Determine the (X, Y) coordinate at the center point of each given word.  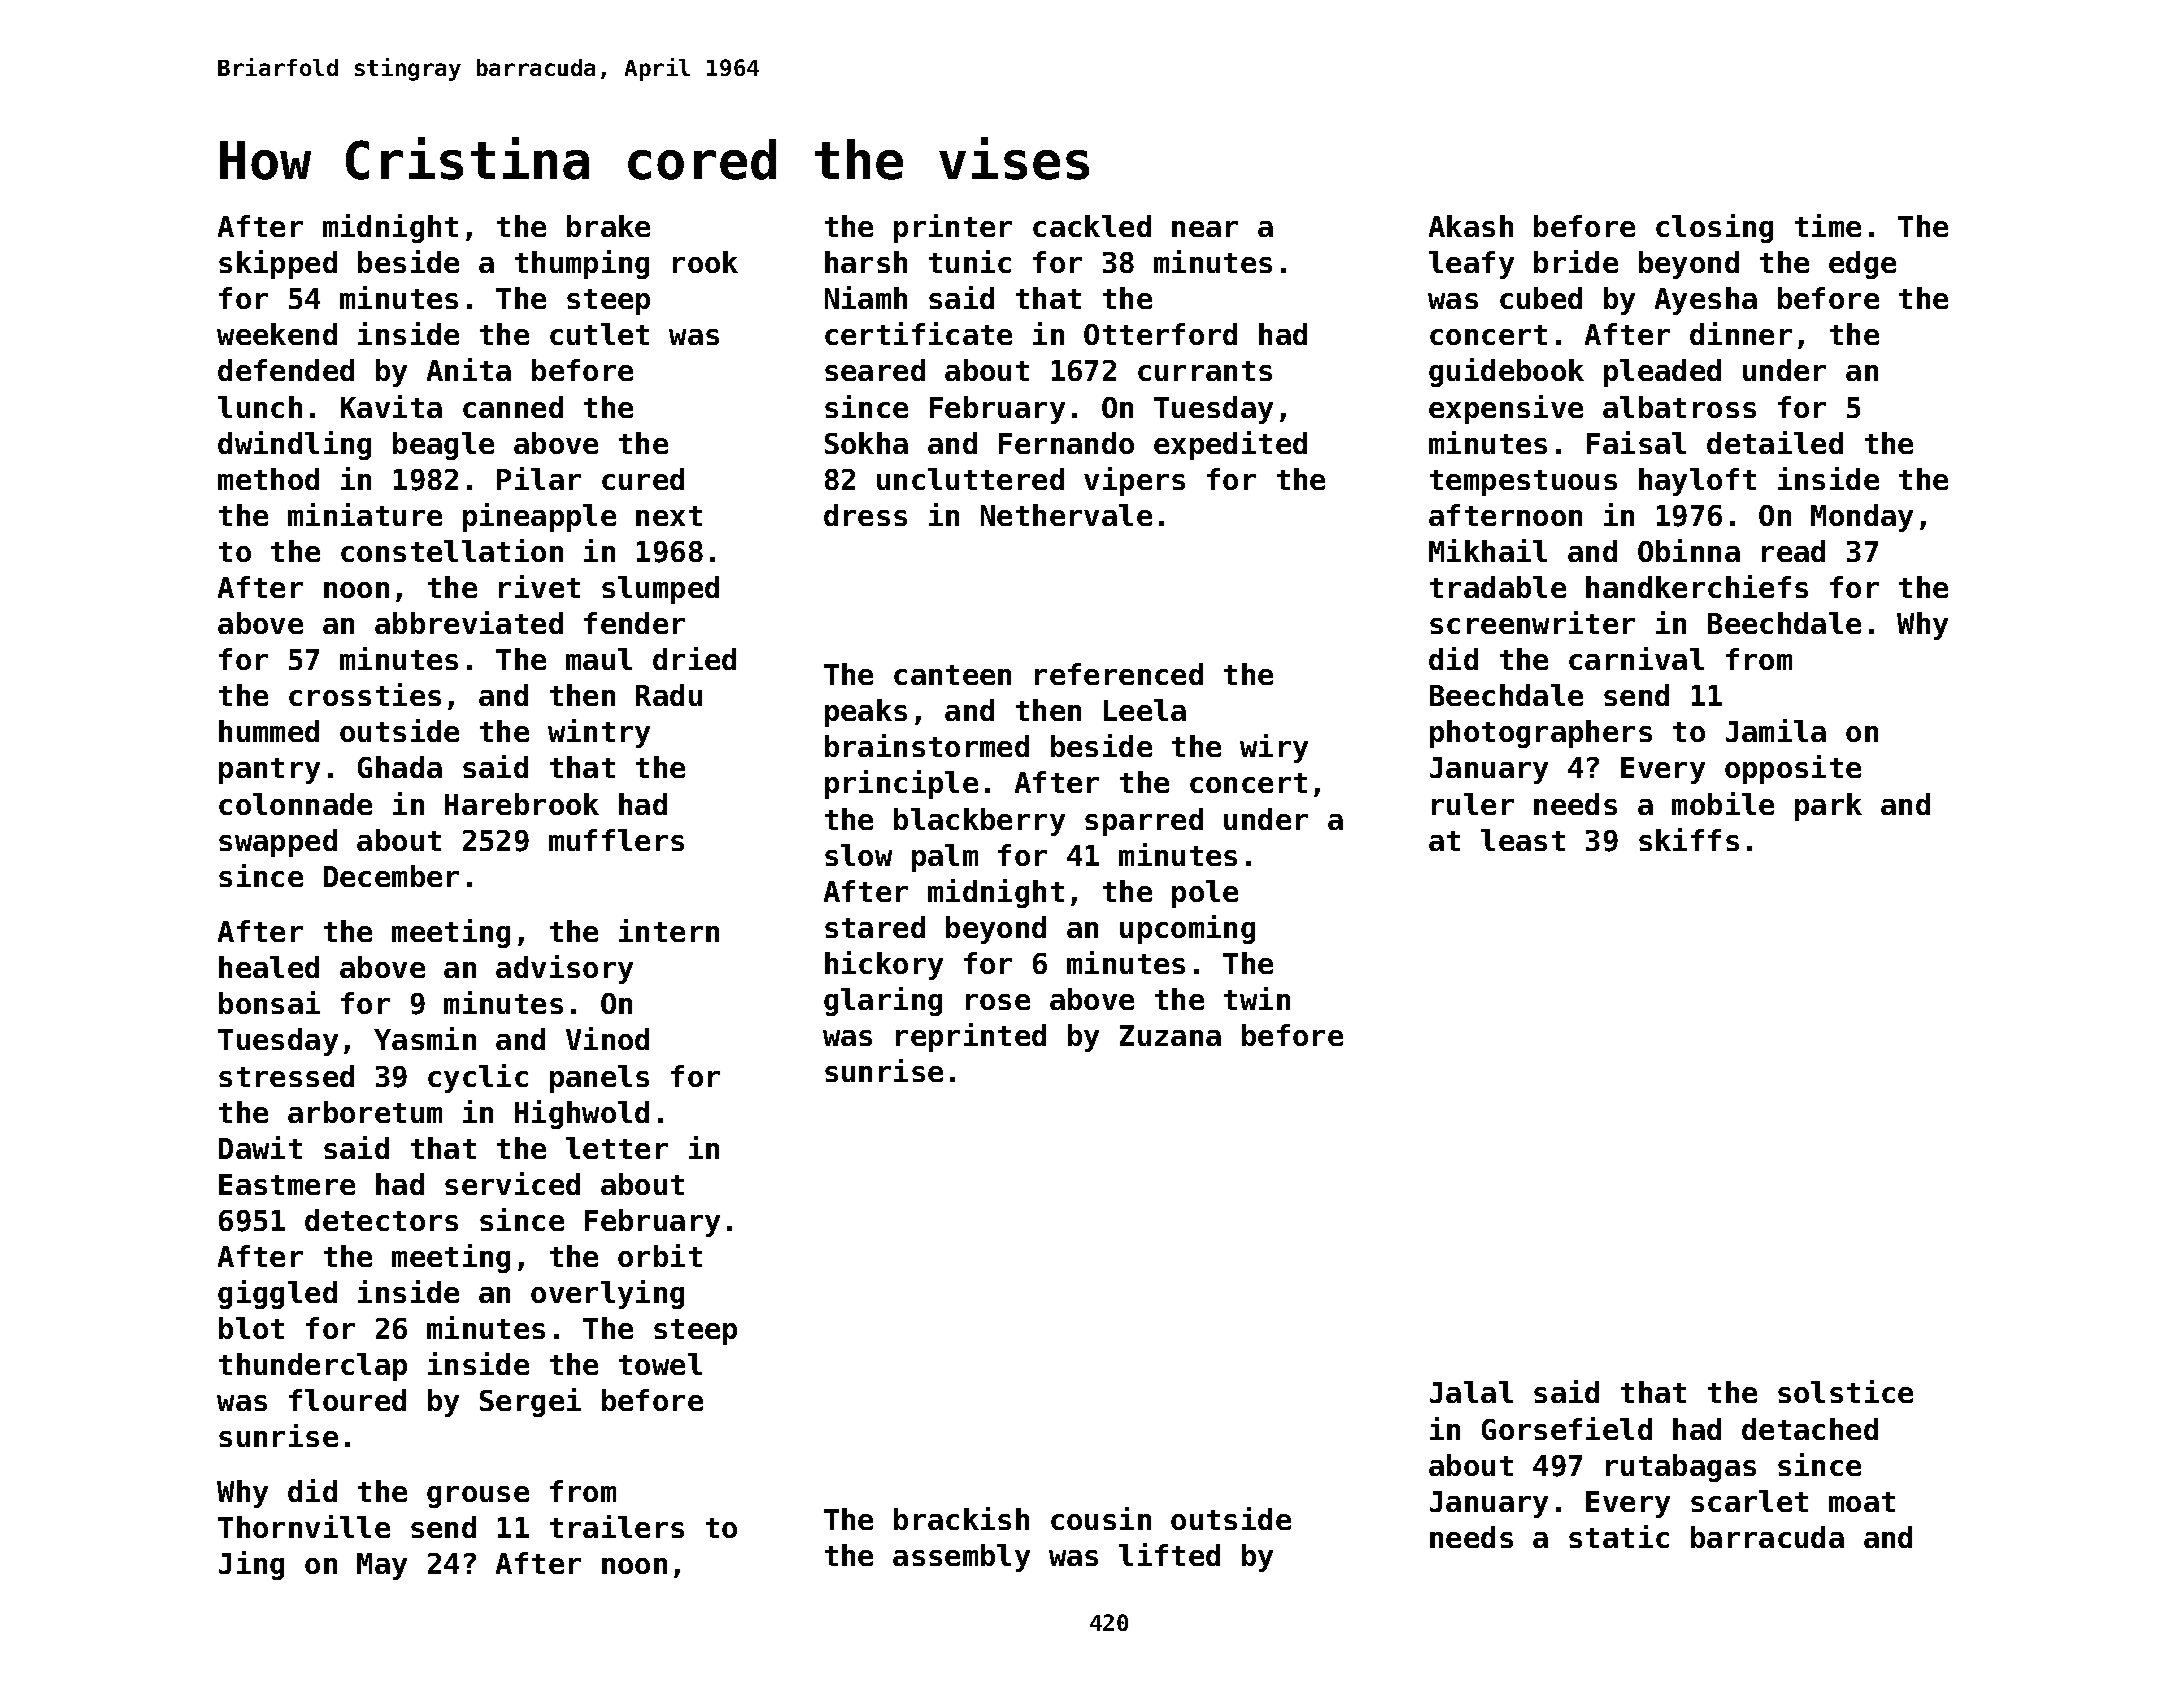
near (1205, 229)
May (382, 1566)
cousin (1101, 1518)
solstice (1845, 1391)
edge (1862, 265)
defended (286, 370)
